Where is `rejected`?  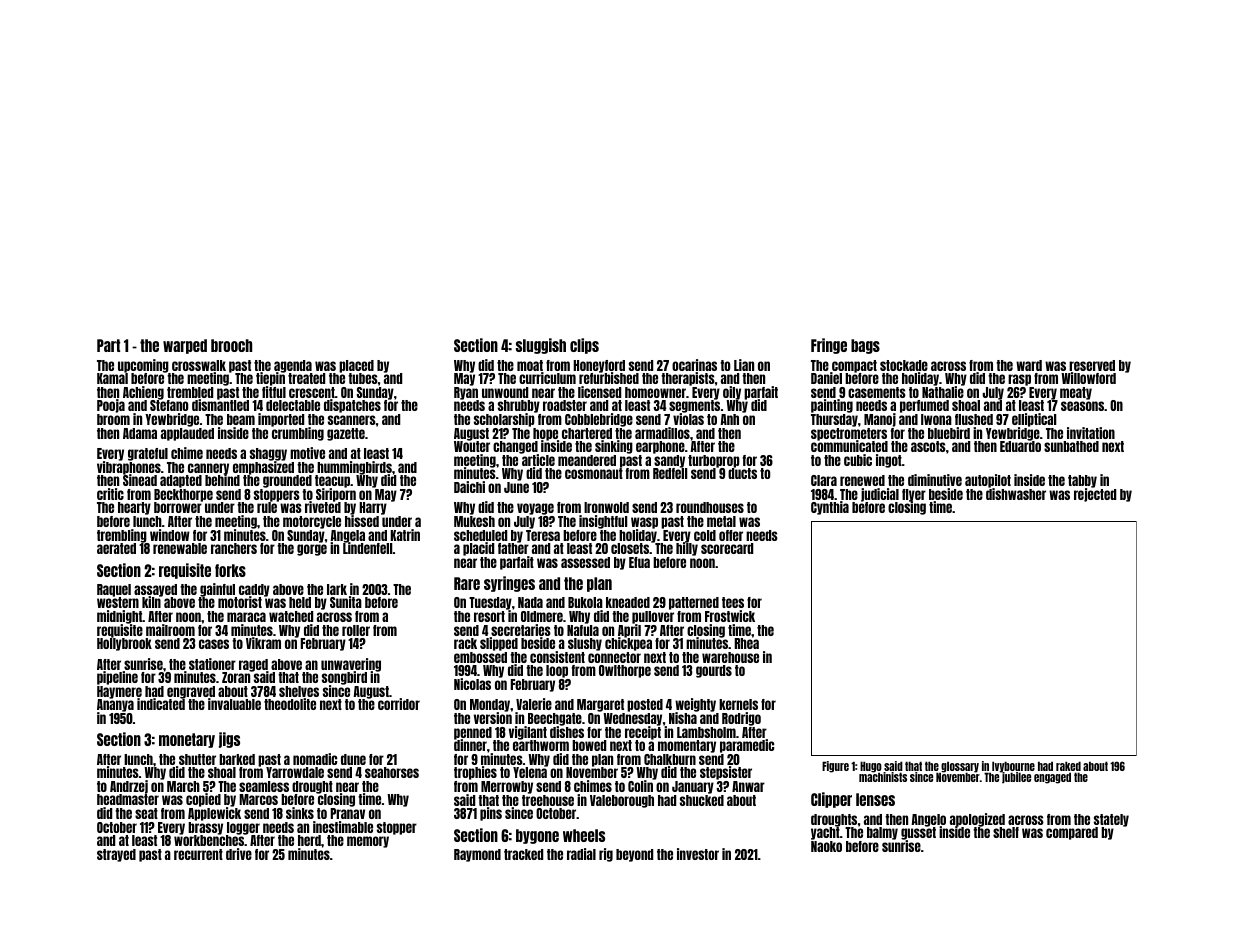
rejected is located at coordinates (1095, 495).
